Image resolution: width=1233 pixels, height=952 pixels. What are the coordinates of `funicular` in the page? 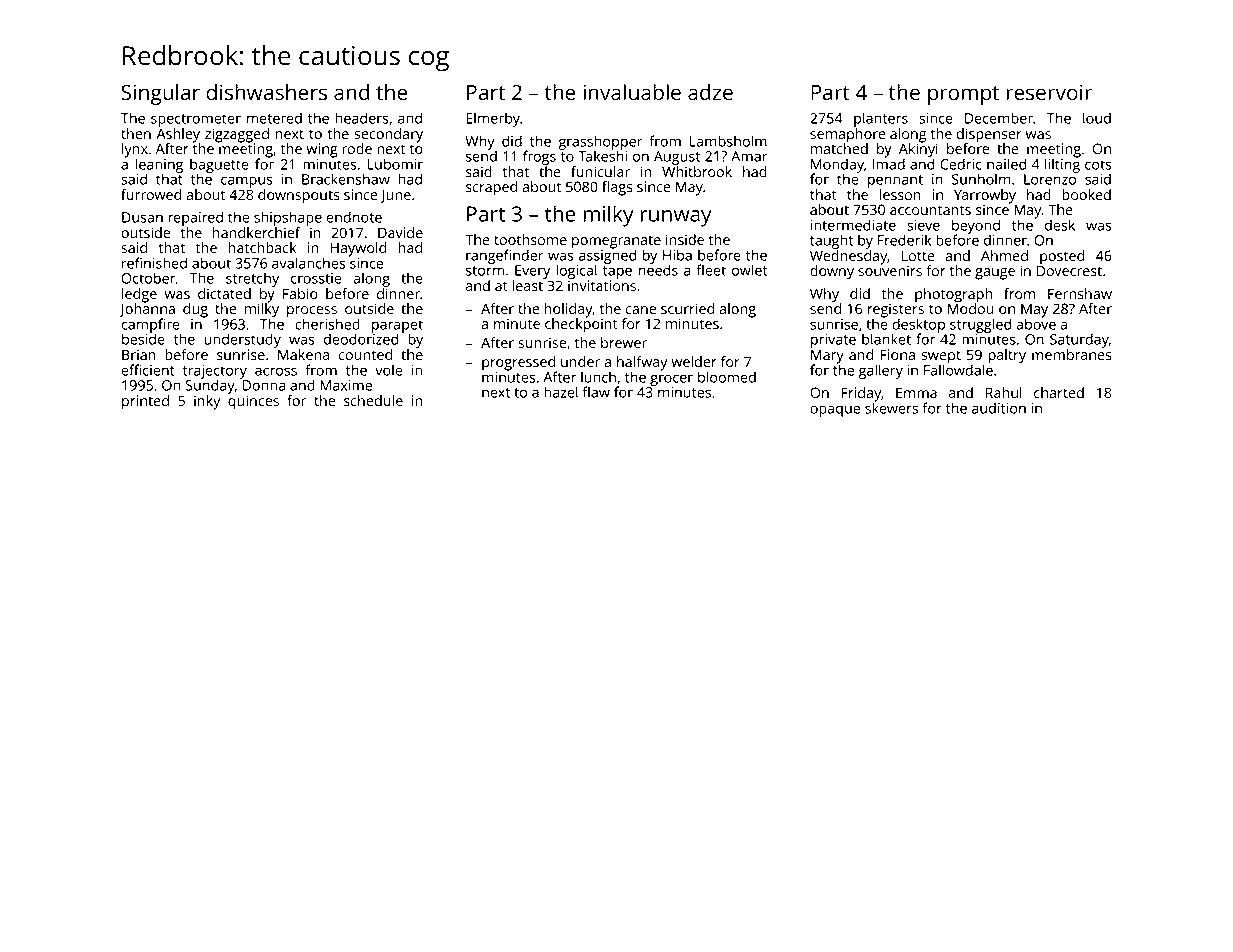 It's located at (600, 171).
